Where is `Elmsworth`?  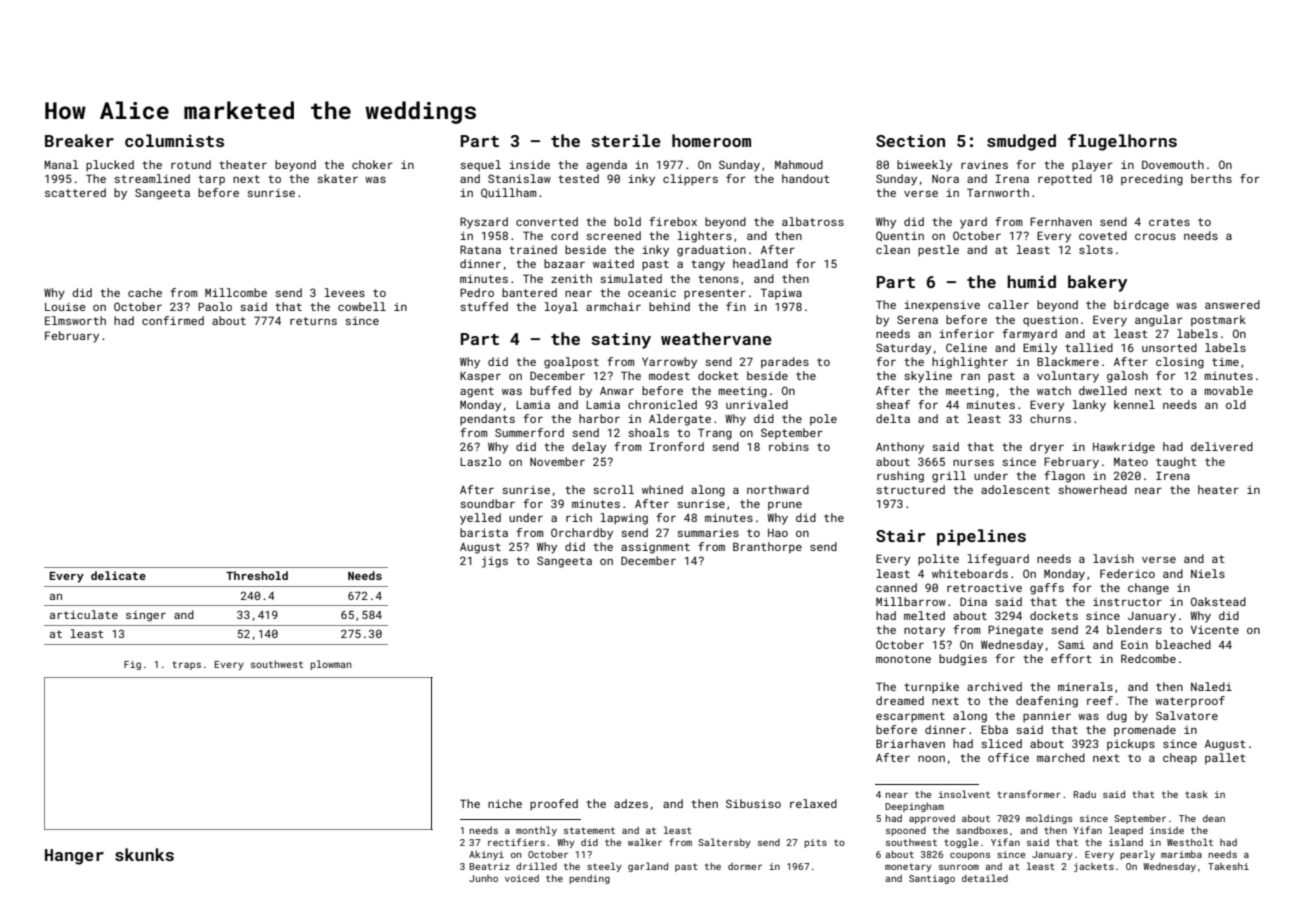 Elmsworth is located at coordinates (75, 320).
